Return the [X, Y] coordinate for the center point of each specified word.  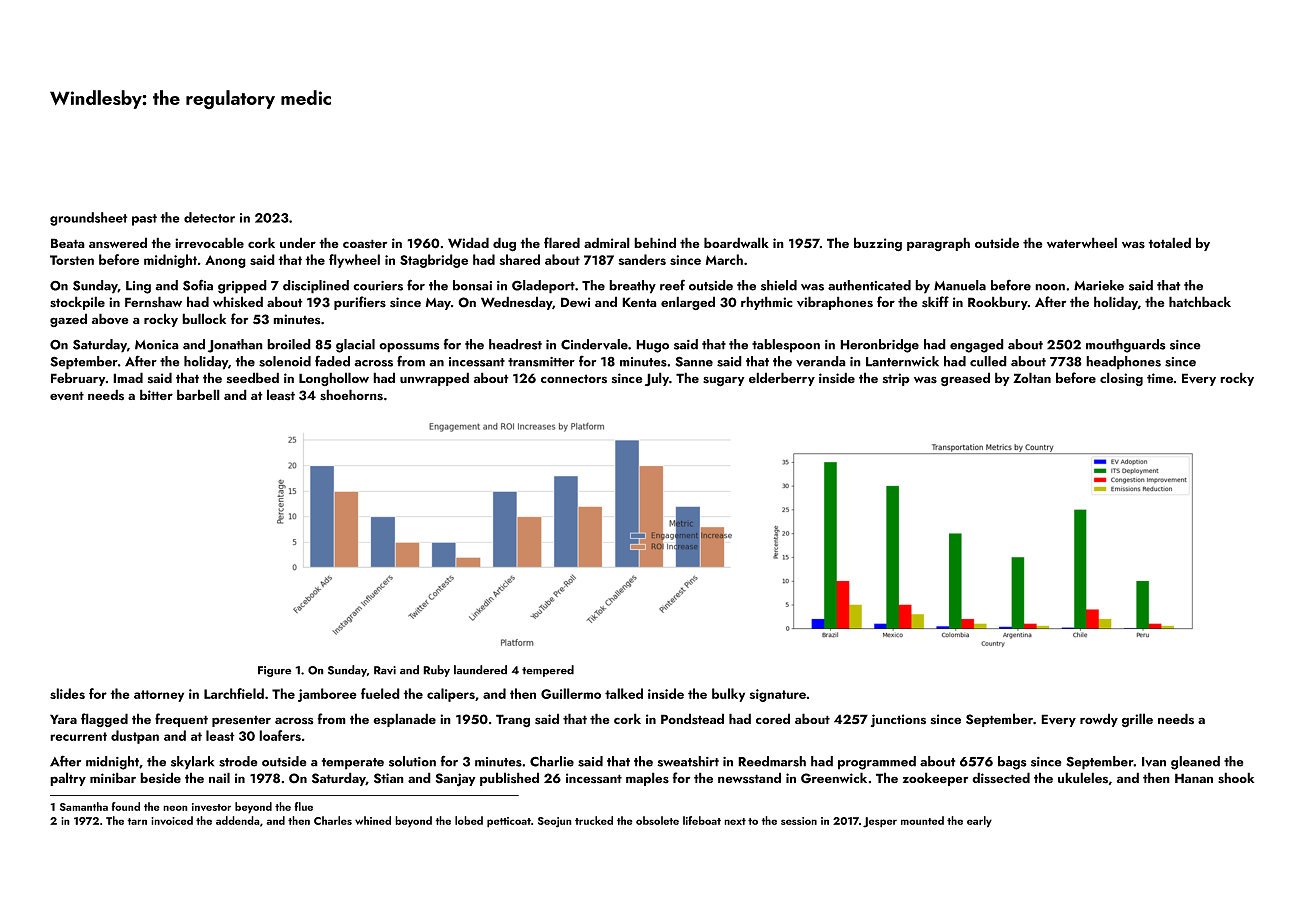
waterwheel [1082, 242]
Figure [275, 671]
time [1160, 378]
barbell [198, 394]
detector [209, 217]
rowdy [1099, 720]
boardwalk [736, 242]
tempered [548, 671]
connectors [574, 379]
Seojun [555, 822]
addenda [238, 820]
